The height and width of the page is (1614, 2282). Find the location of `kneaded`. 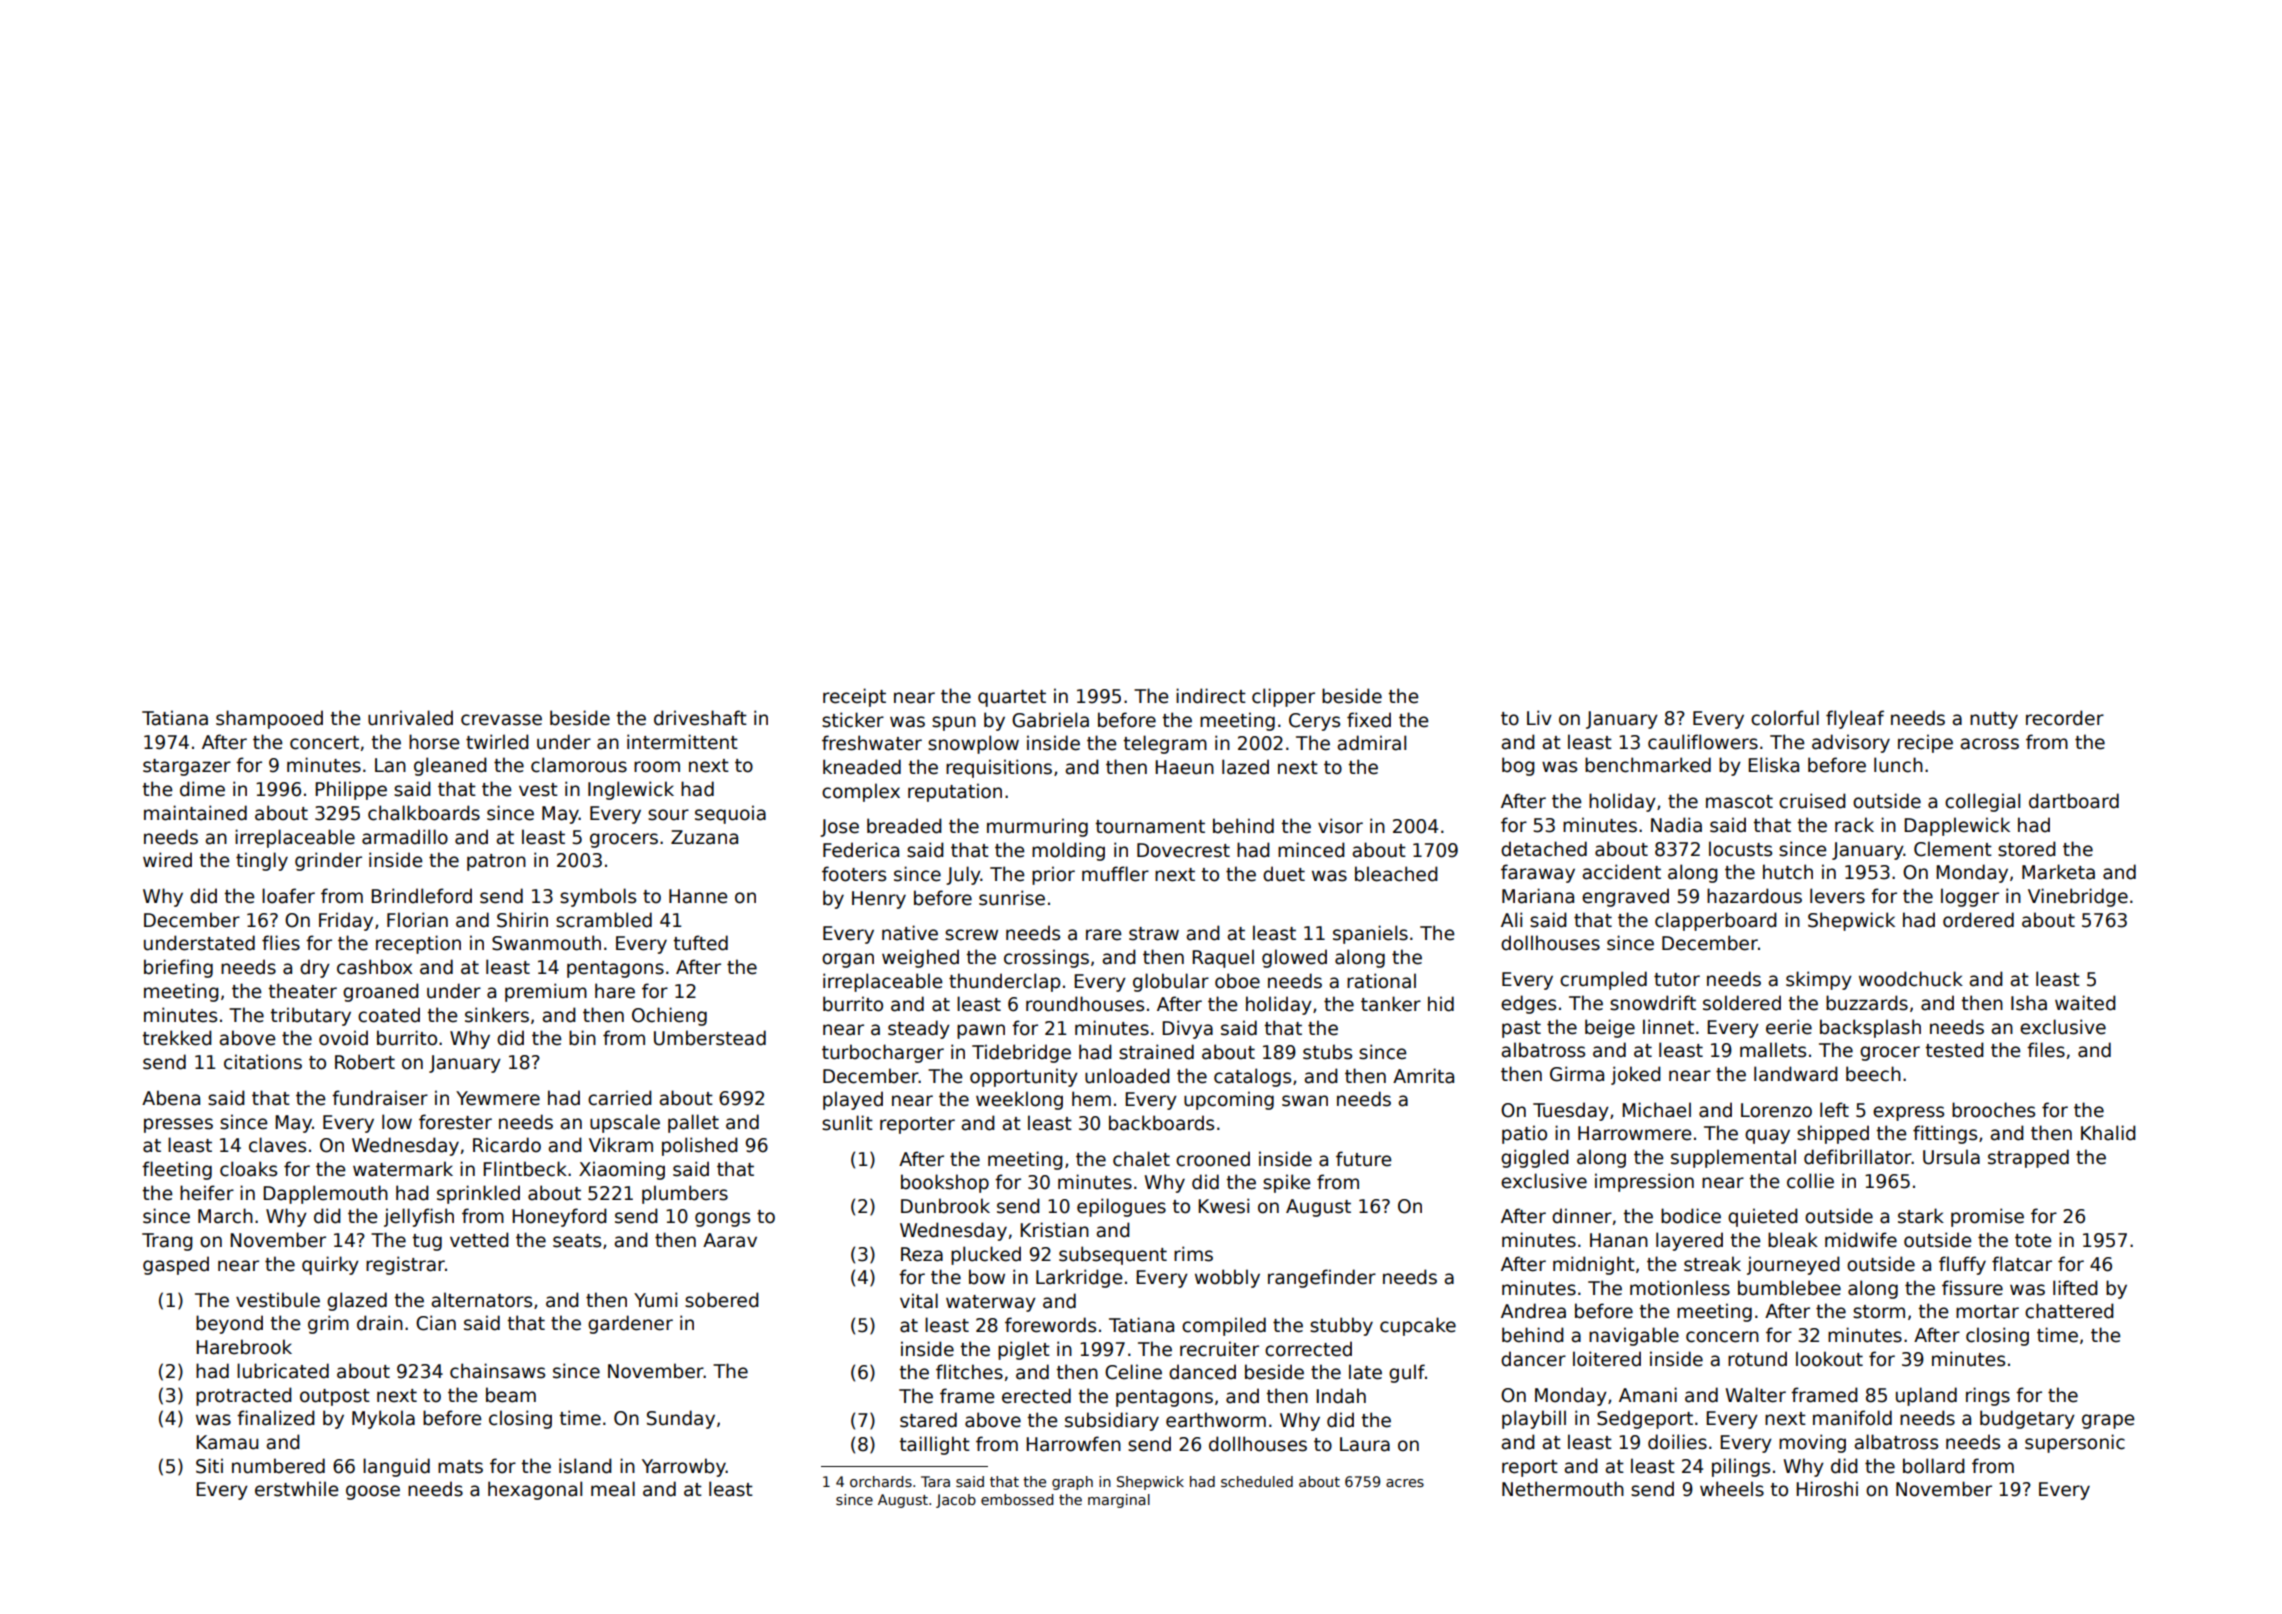

kneaded is located at coordinates (862, 767).
